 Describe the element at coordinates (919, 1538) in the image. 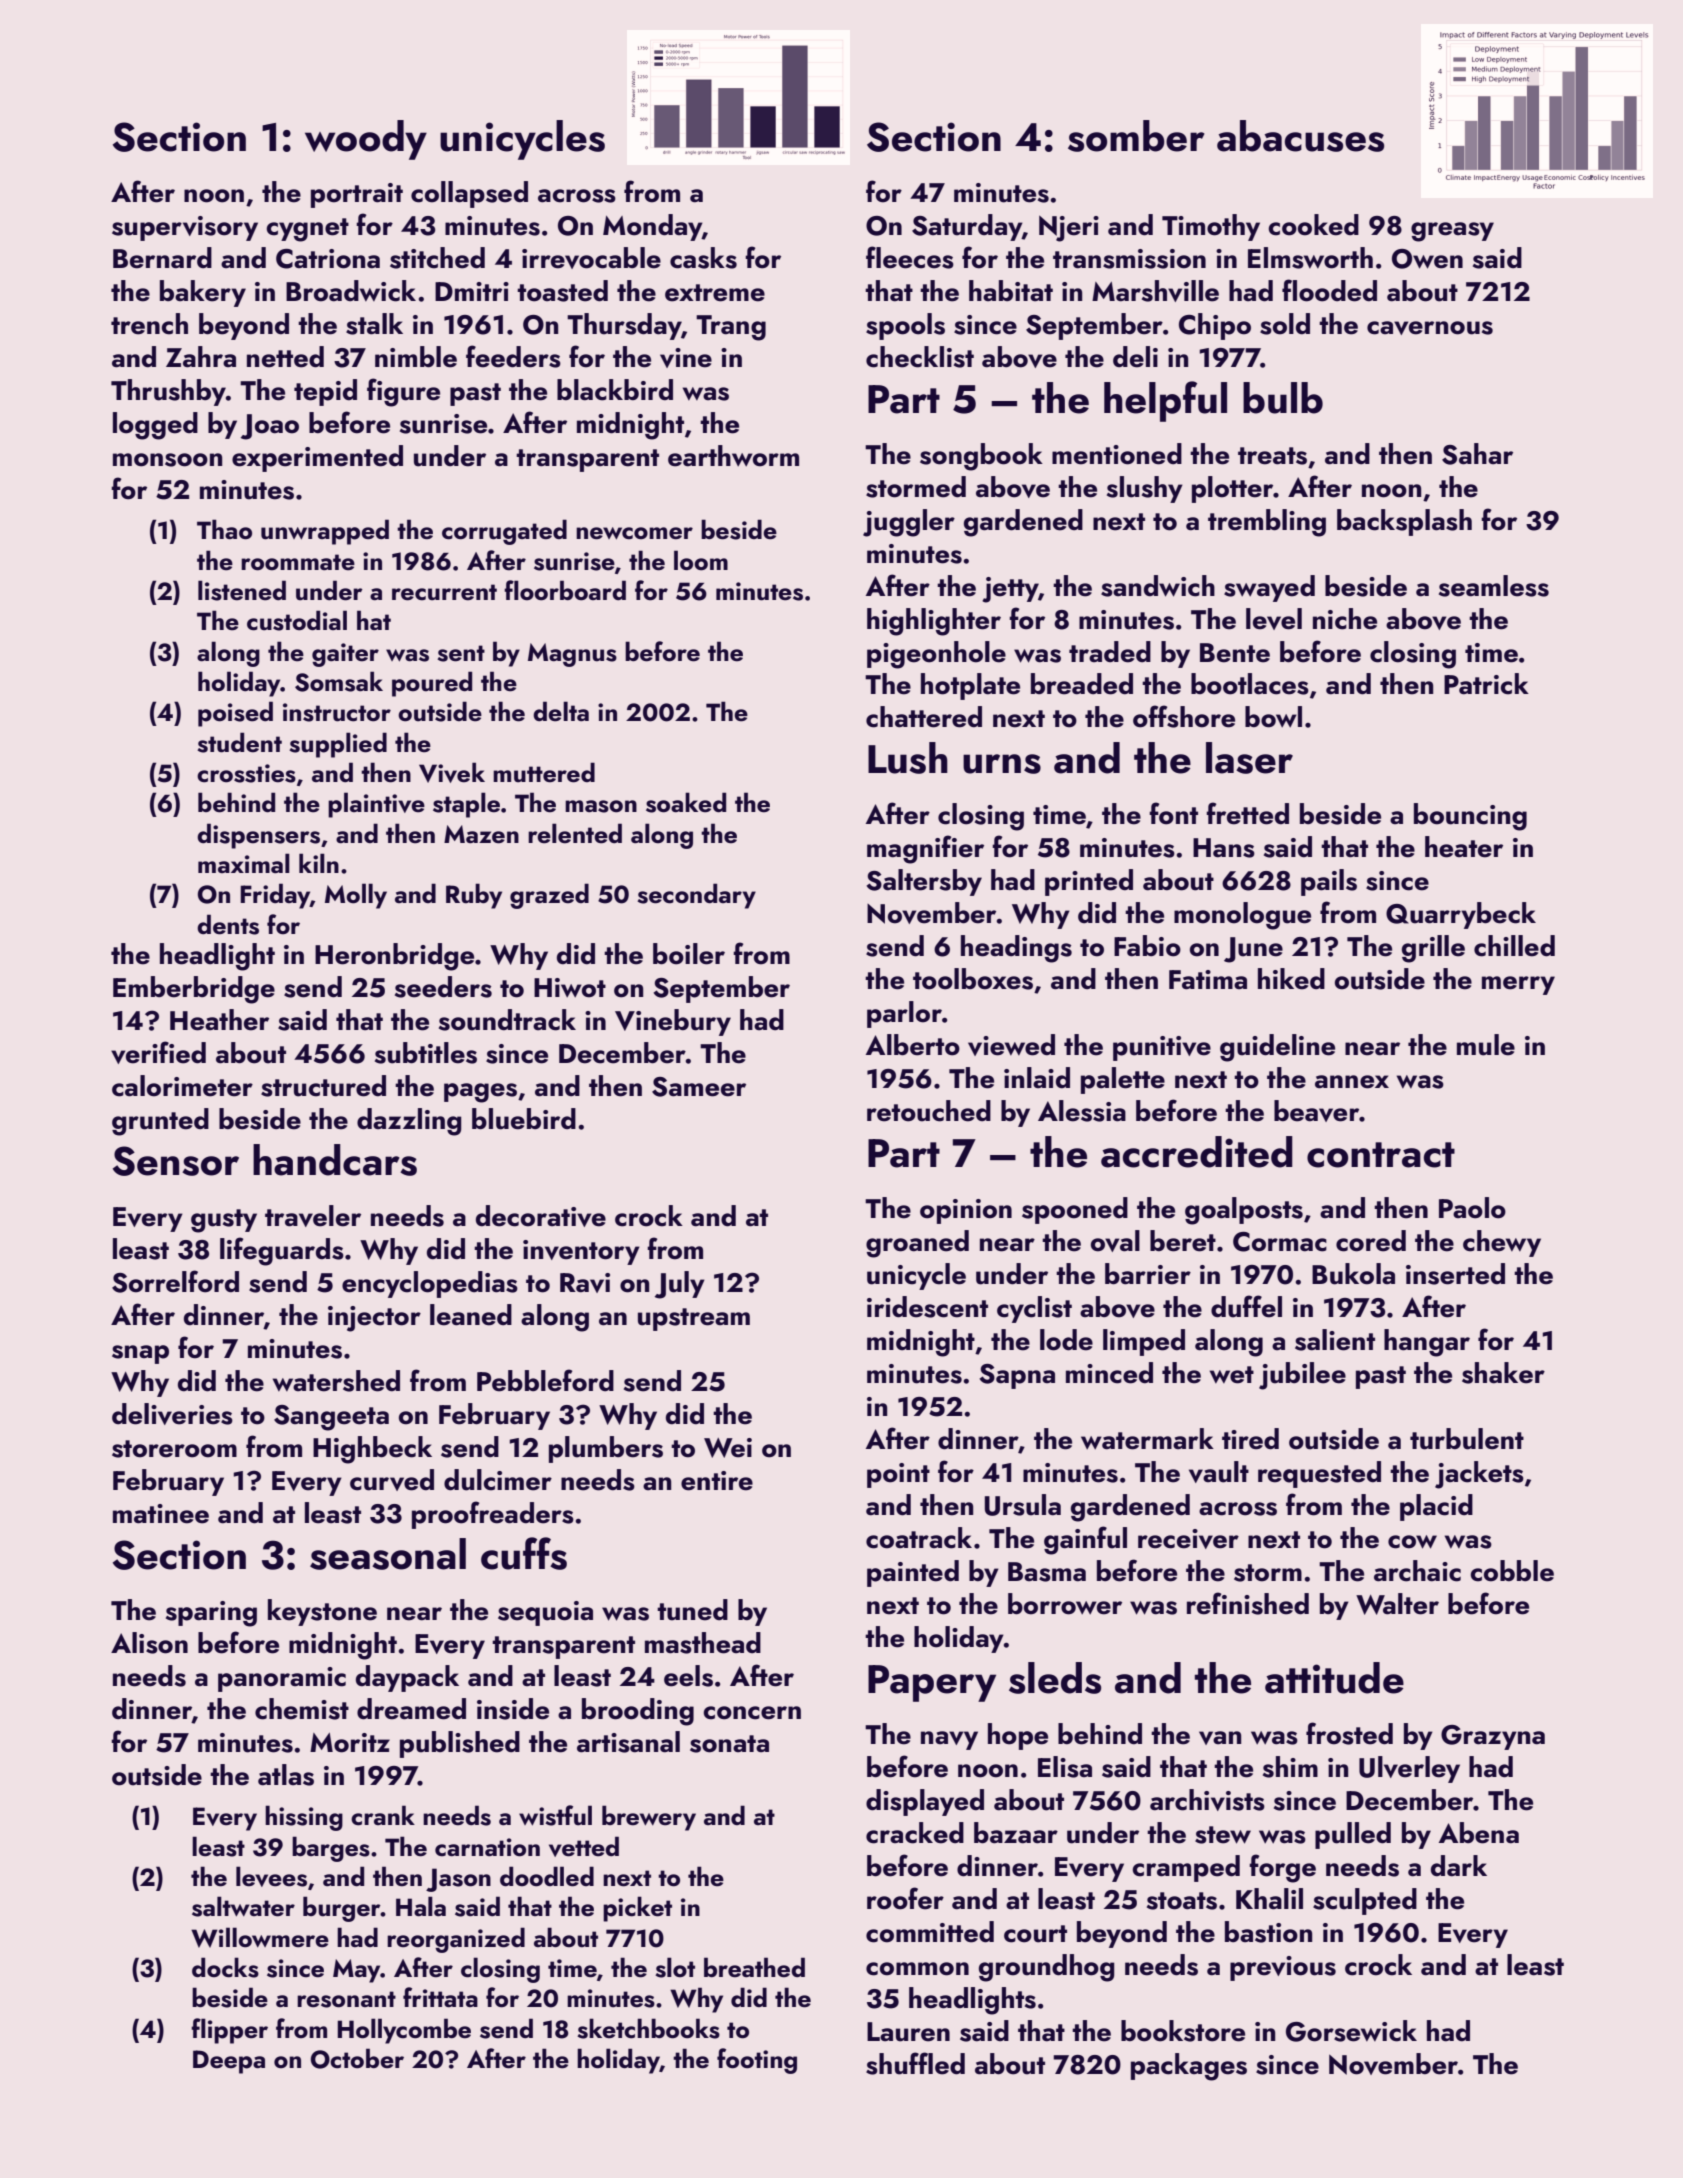

I see `coatrack` at that location.
